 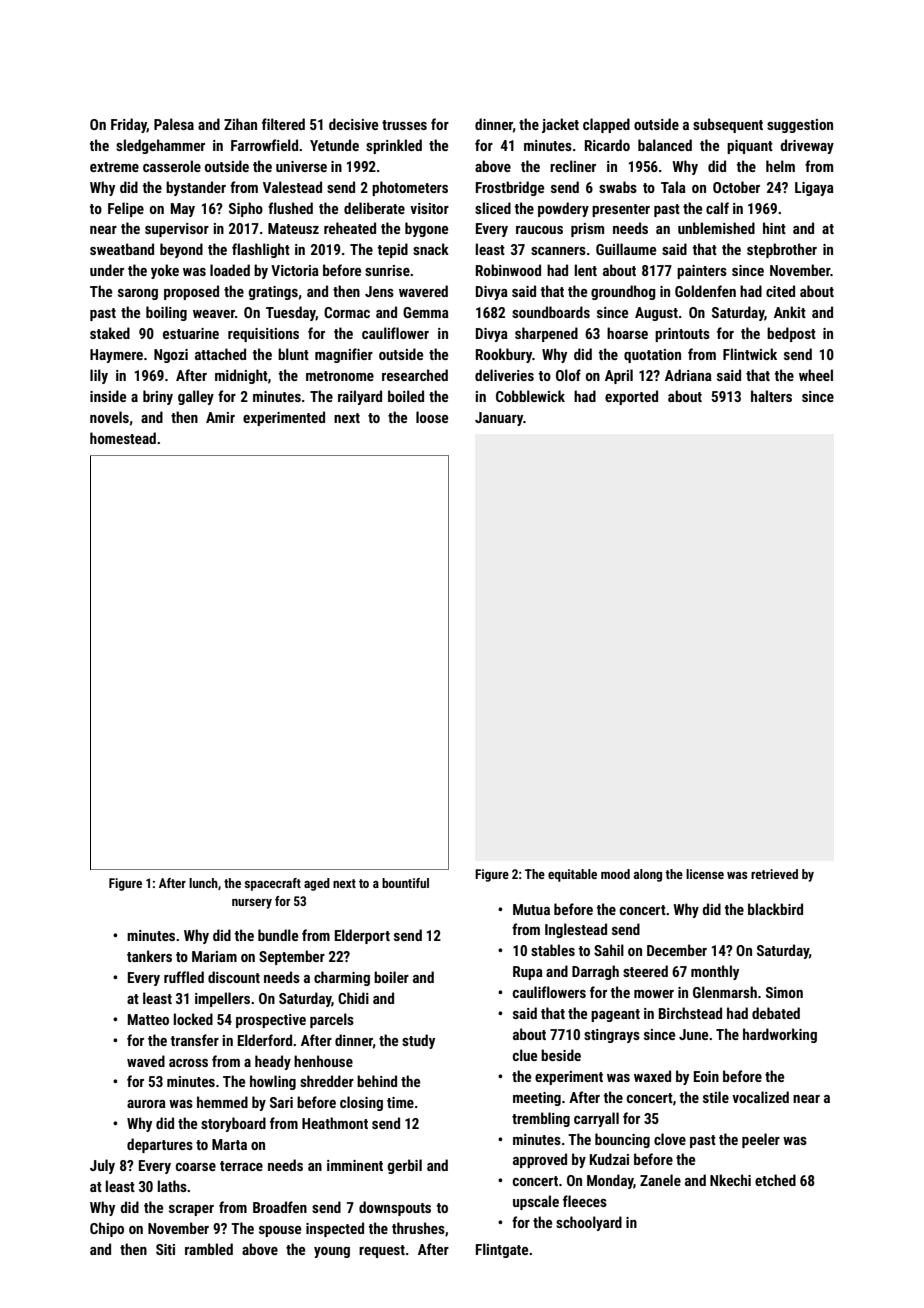 I want to click on homestead, so click(x=123, y=438).
